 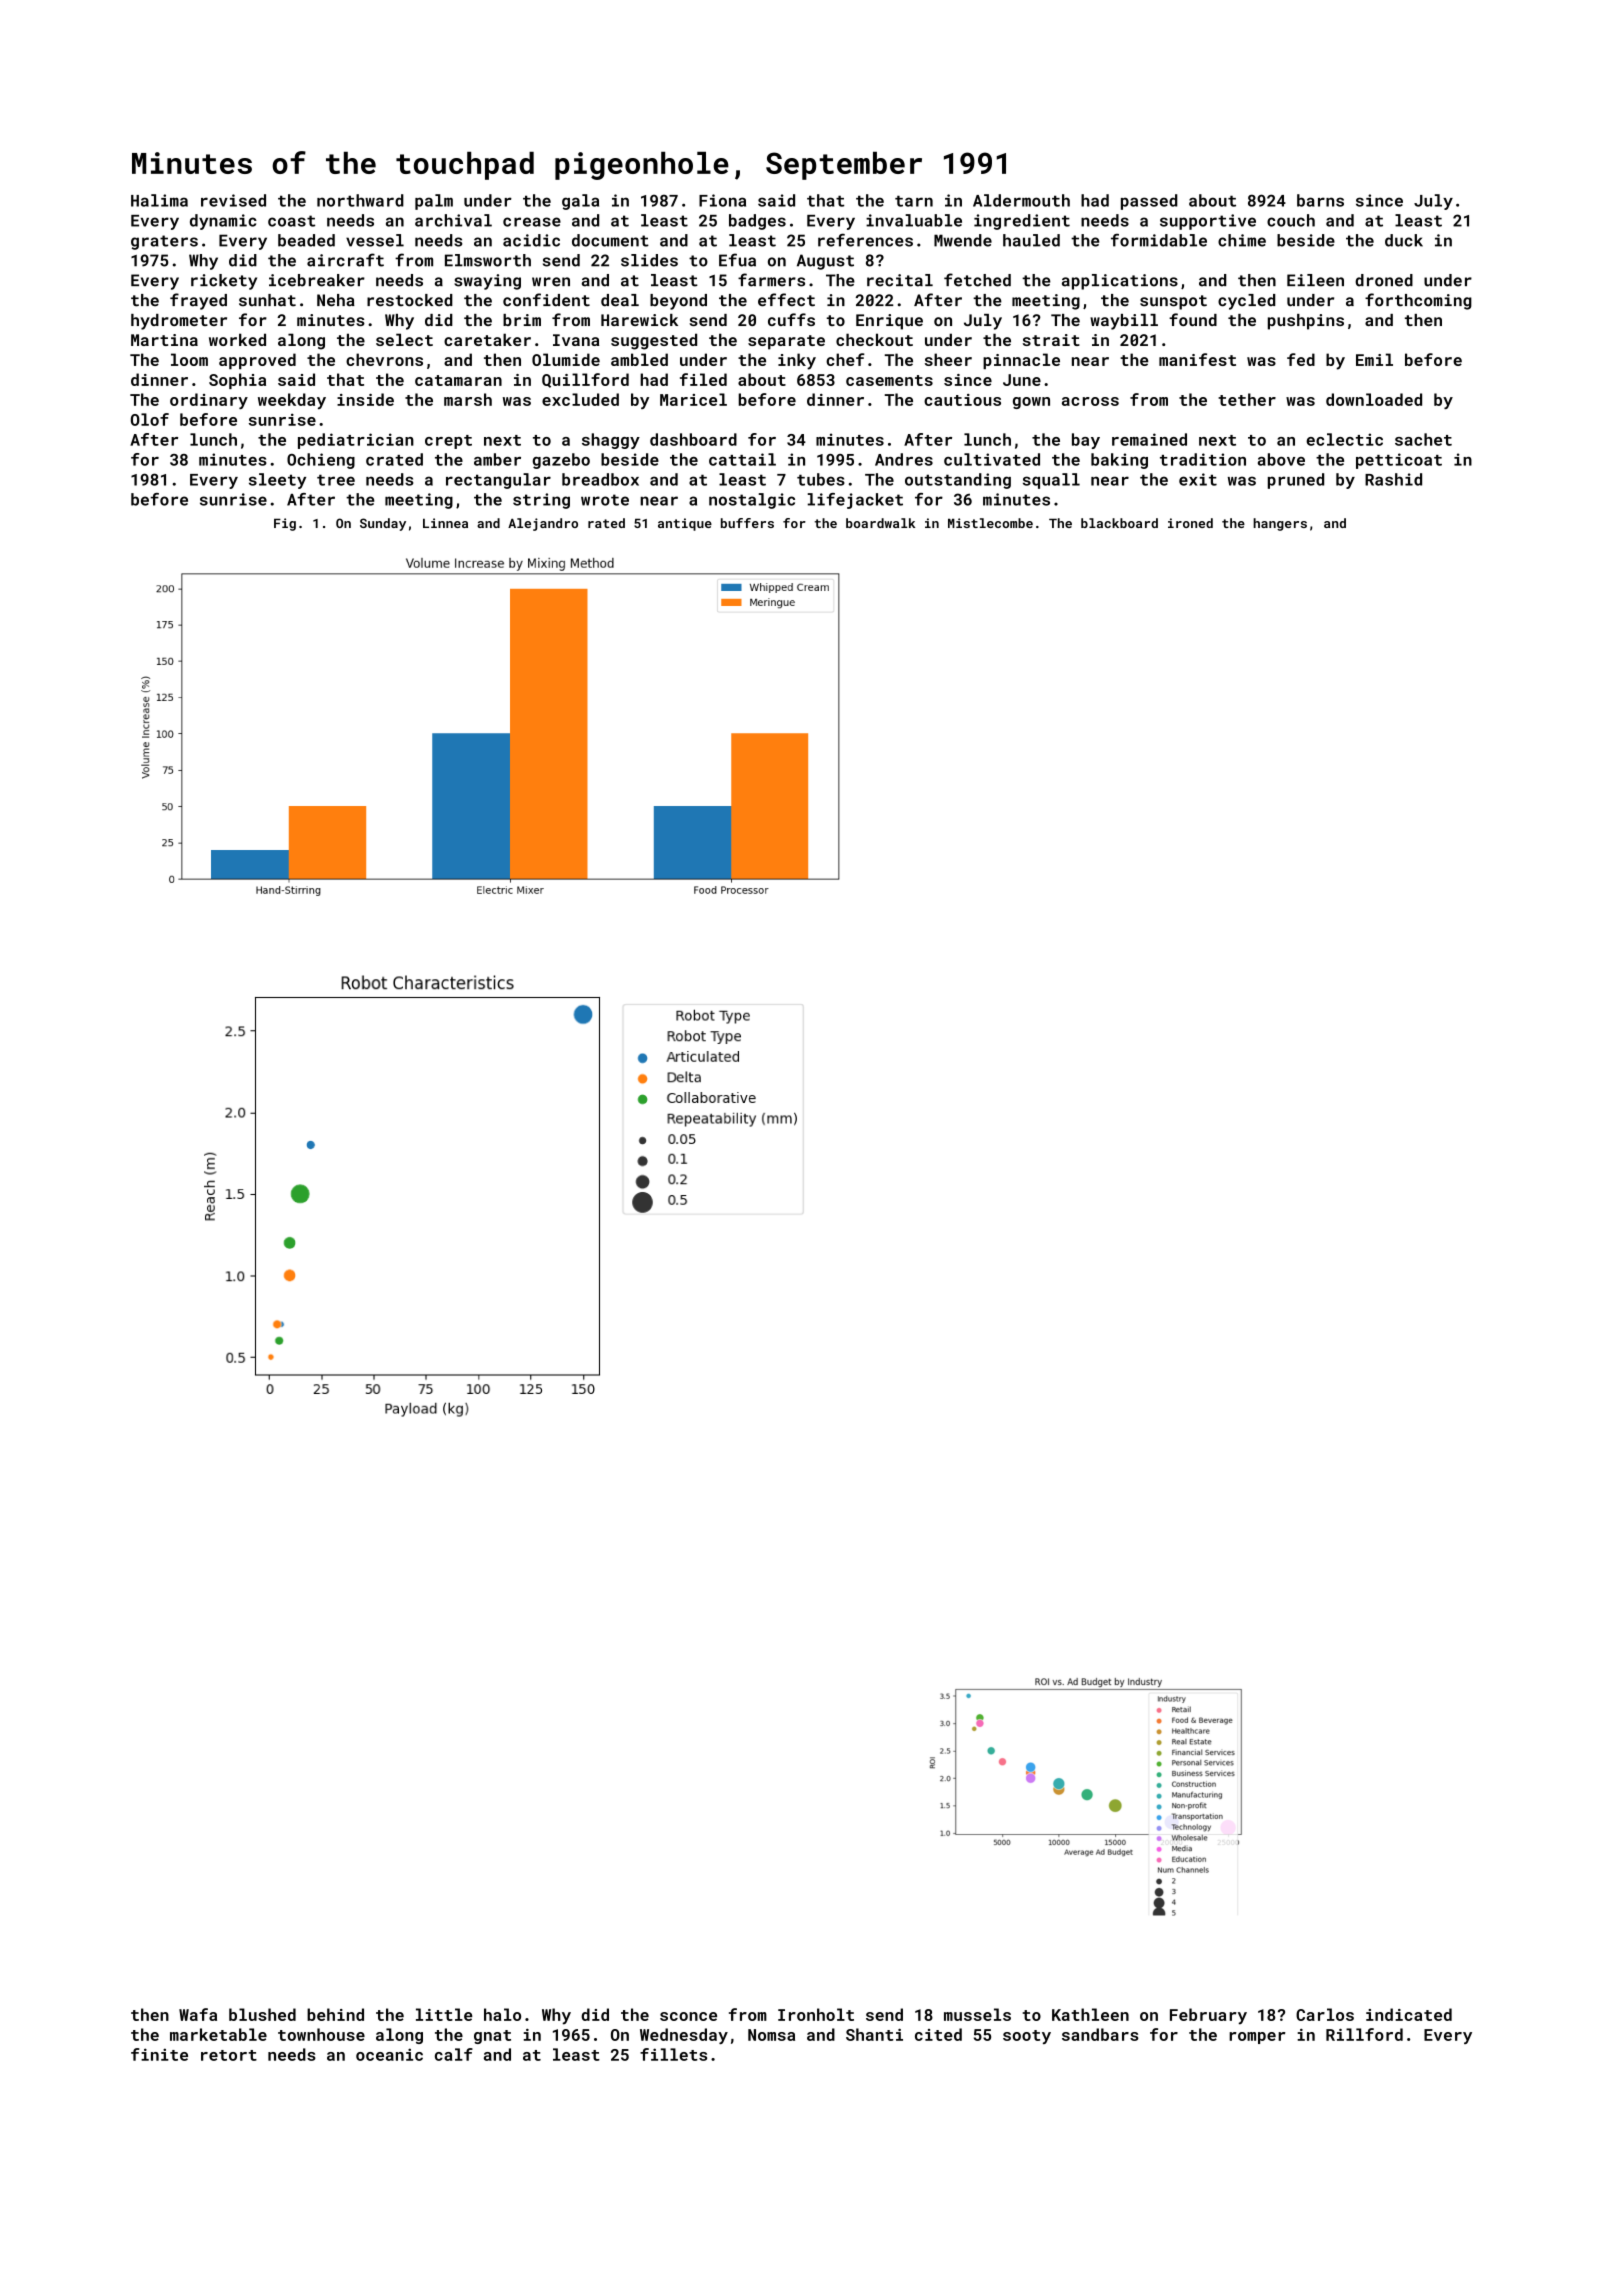 What do you see at coordinates (445, 523) in the page?
I see `Linnea` at bounding box center [445, 523].
